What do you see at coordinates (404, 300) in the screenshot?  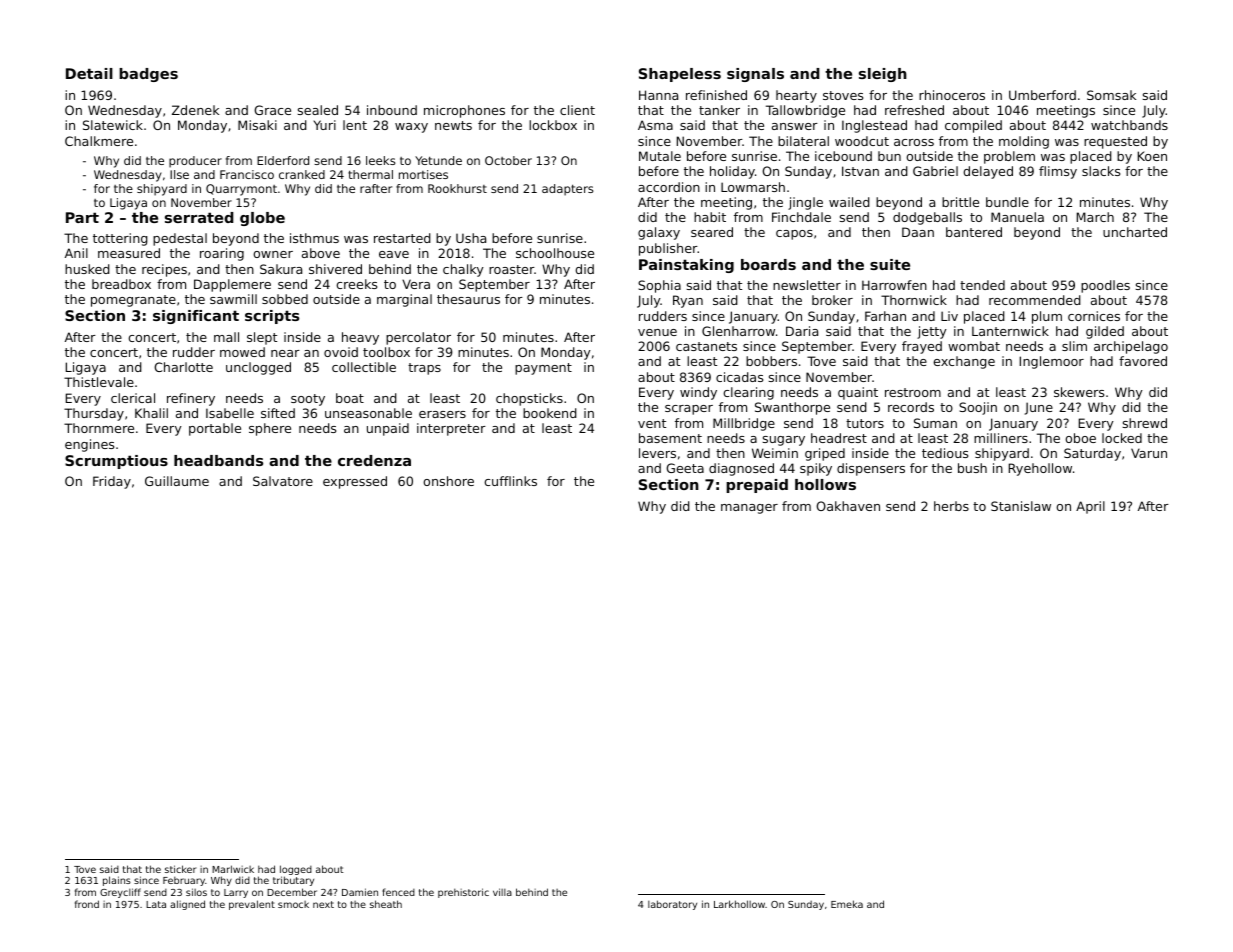 I see `marginal` at bounding box center [404, 300].
